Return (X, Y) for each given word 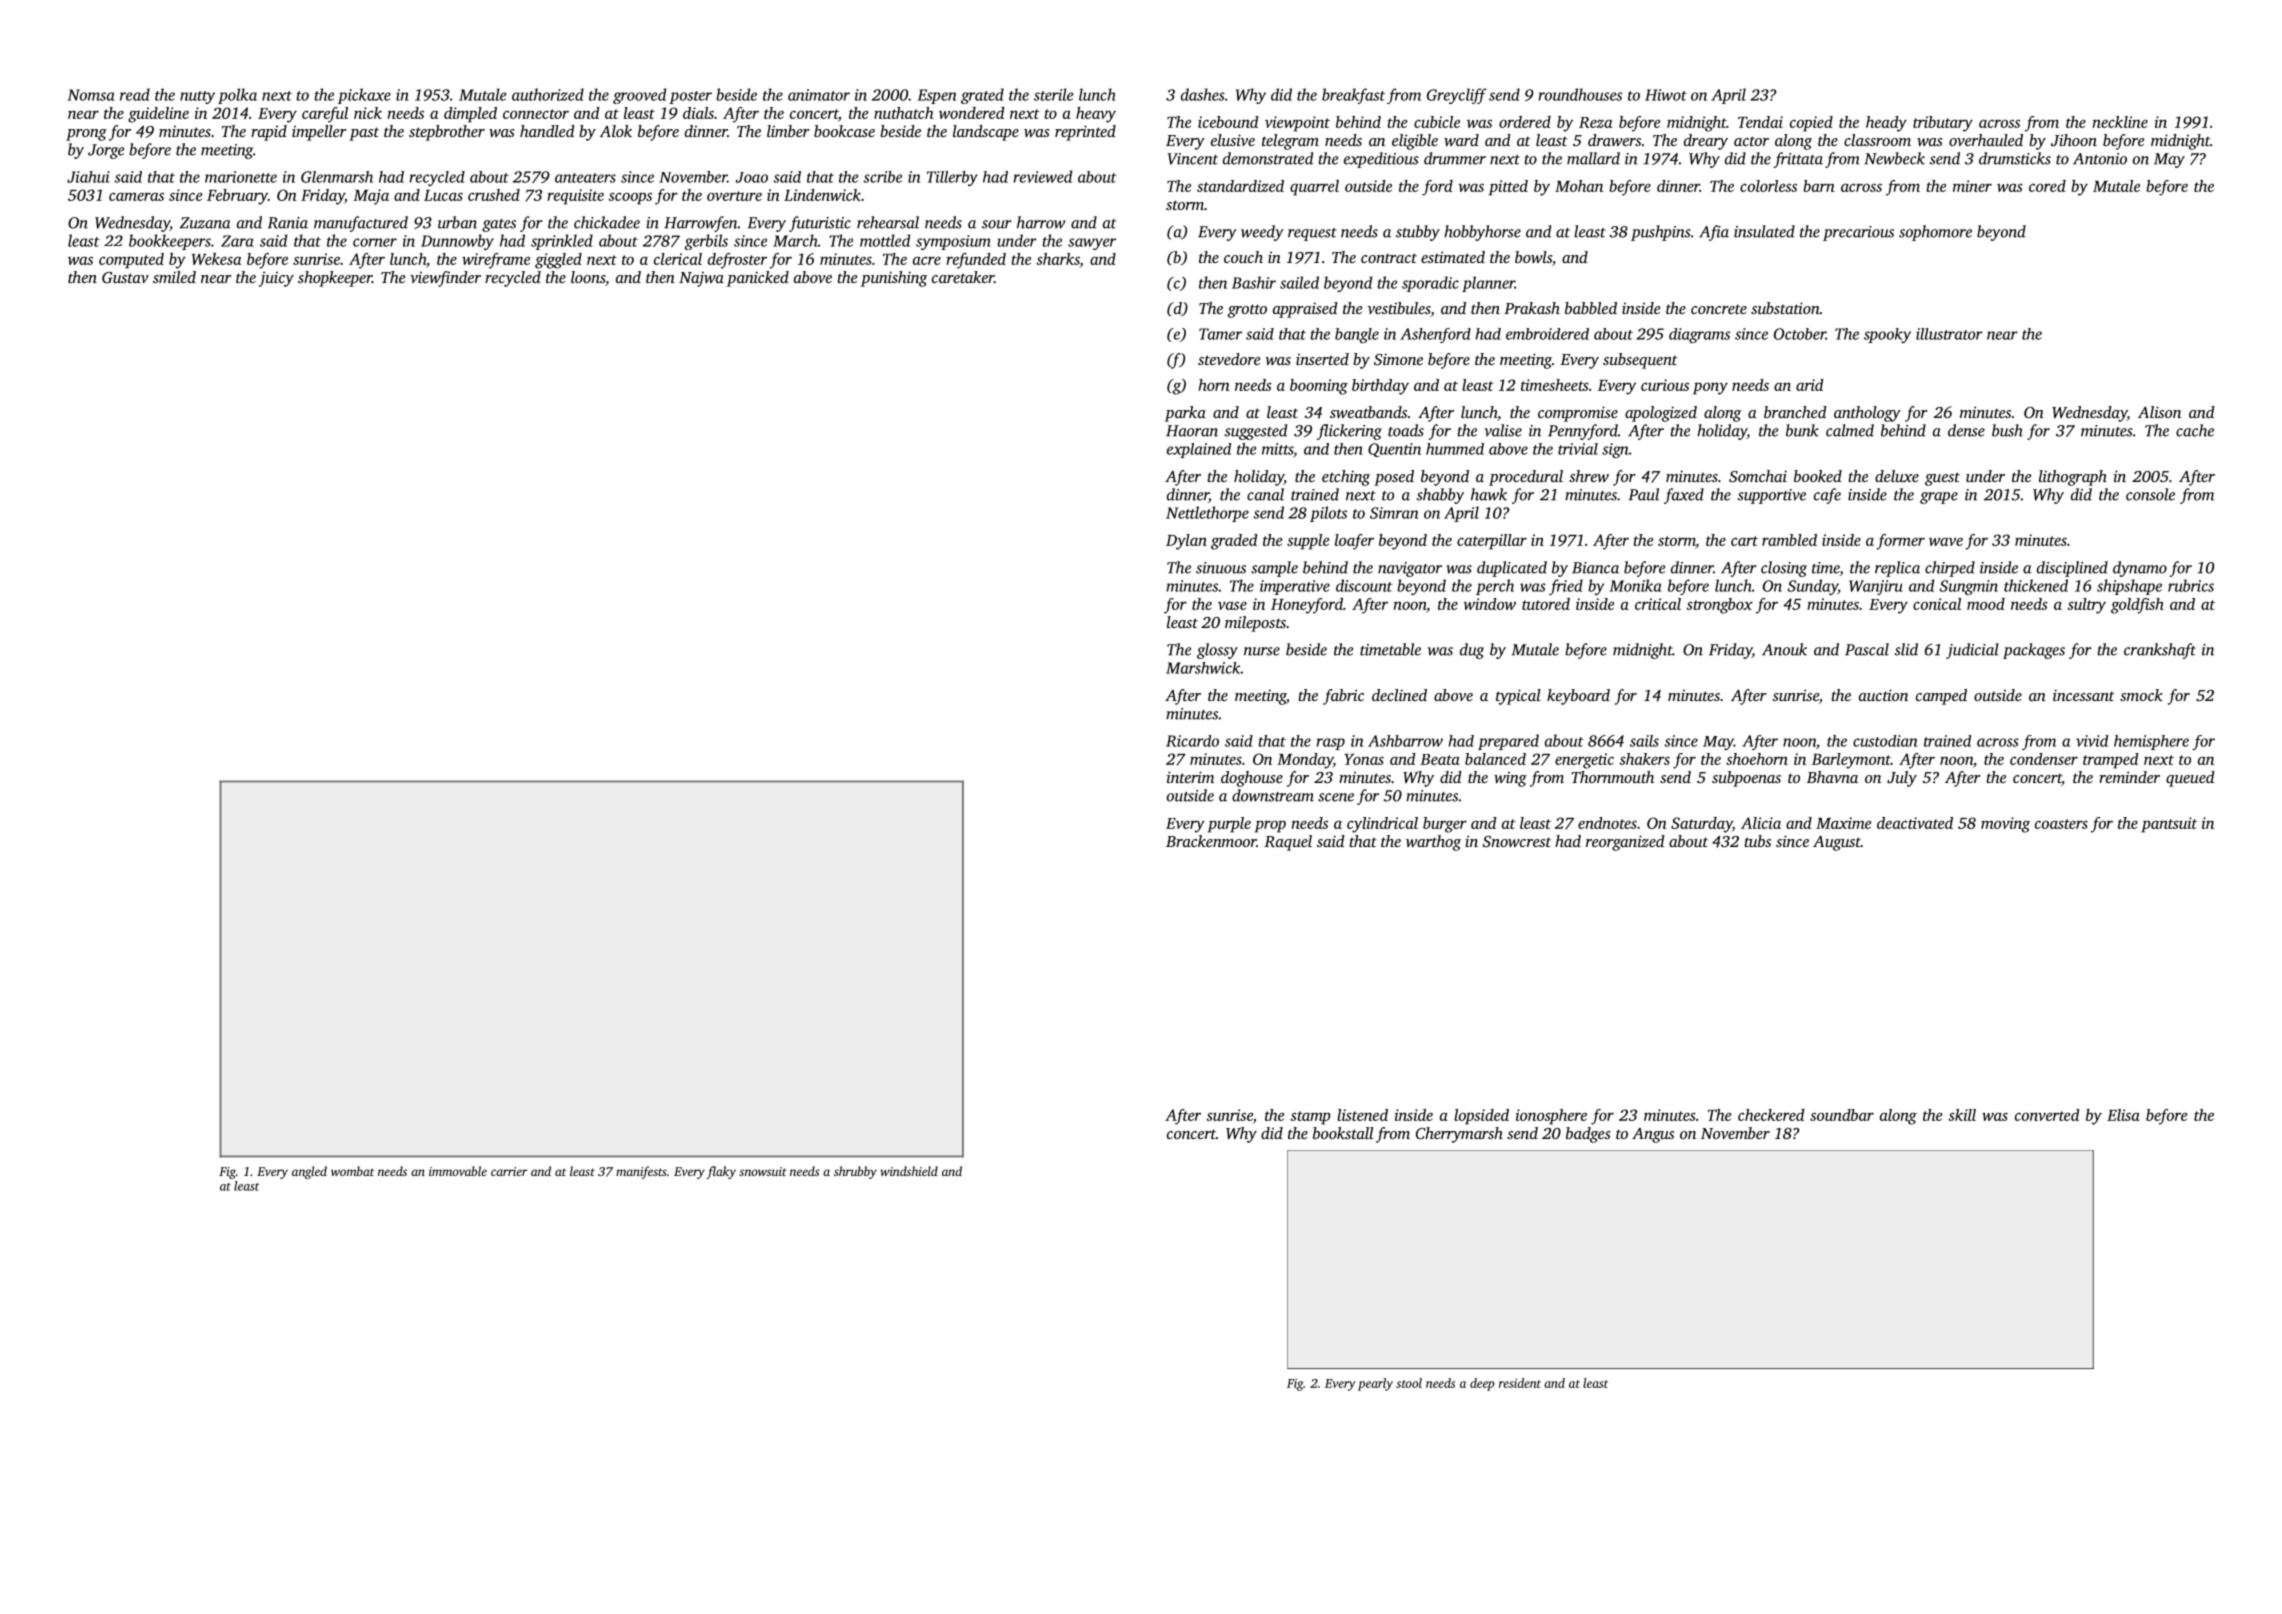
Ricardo (1192, 741)
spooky (1887, 335)
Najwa (701, 279)
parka (1185, 414)
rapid (269, 133)
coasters (2061, 824)
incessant (2084, 695)
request (1312, 234)
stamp (1310, 1118)
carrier (509, 1171)
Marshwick (1203, 668)
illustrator (1949, 334)
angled (309, 1172)
